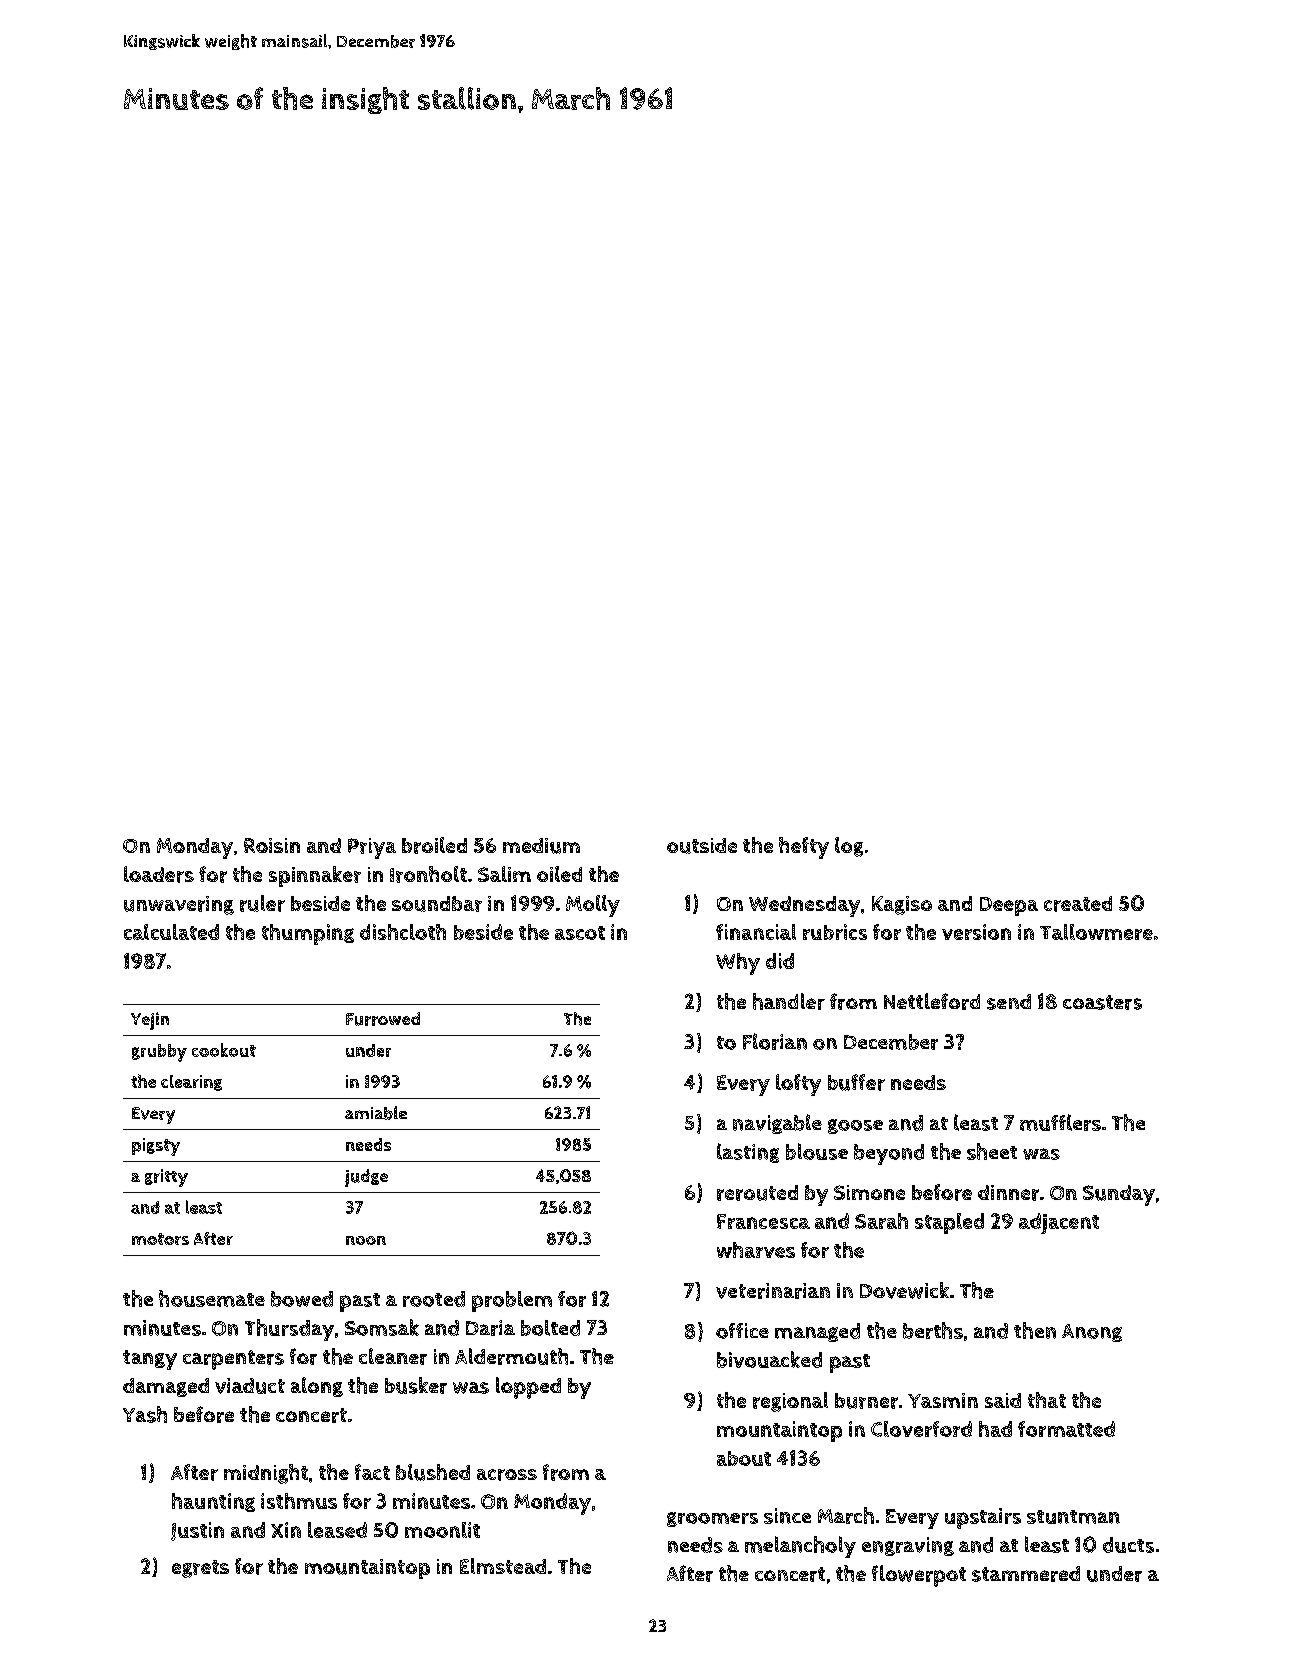  Describe the element at coordinates (159, 874) in the page. I see `loaders` at that location.
